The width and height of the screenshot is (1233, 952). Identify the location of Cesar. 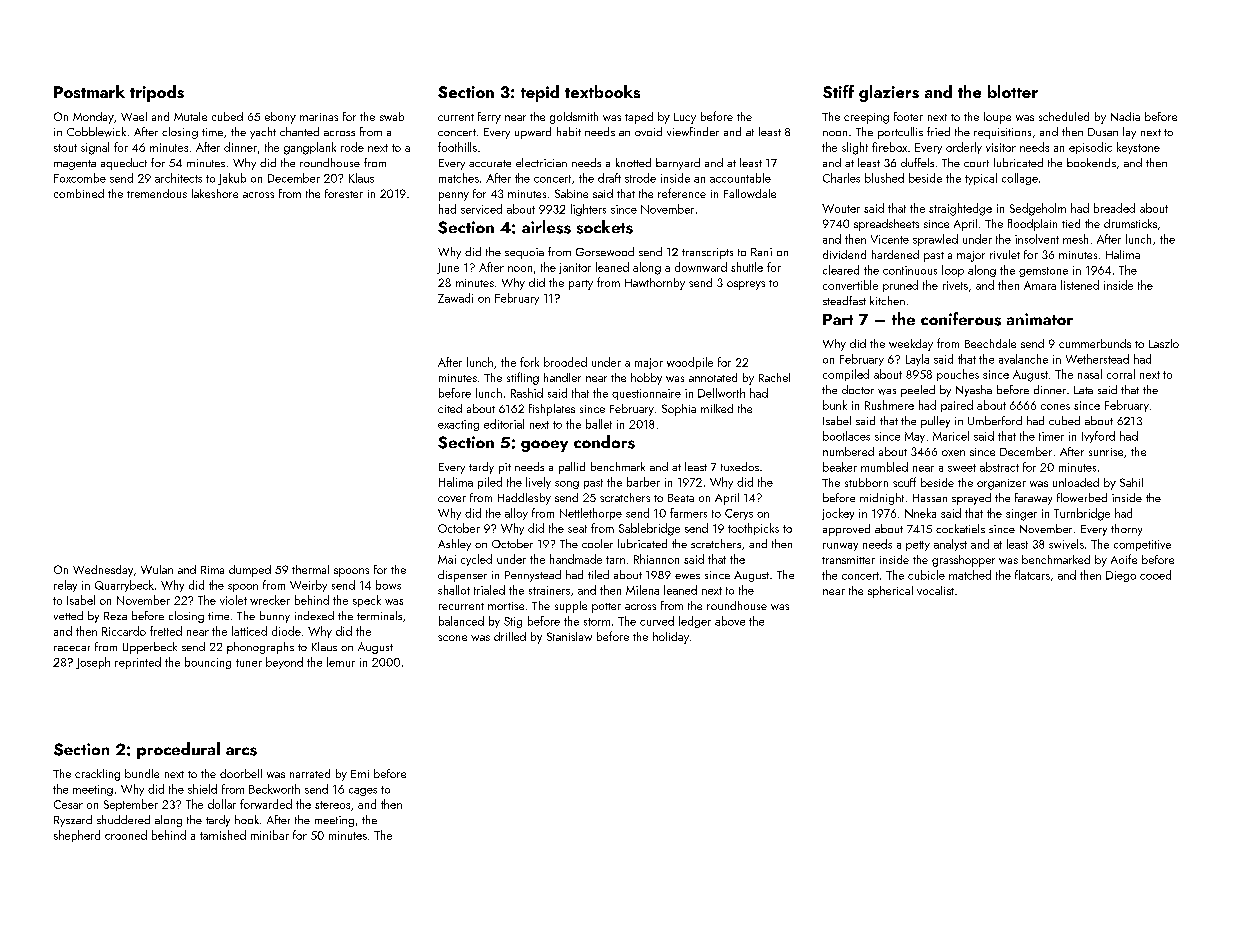
(68, 804).
